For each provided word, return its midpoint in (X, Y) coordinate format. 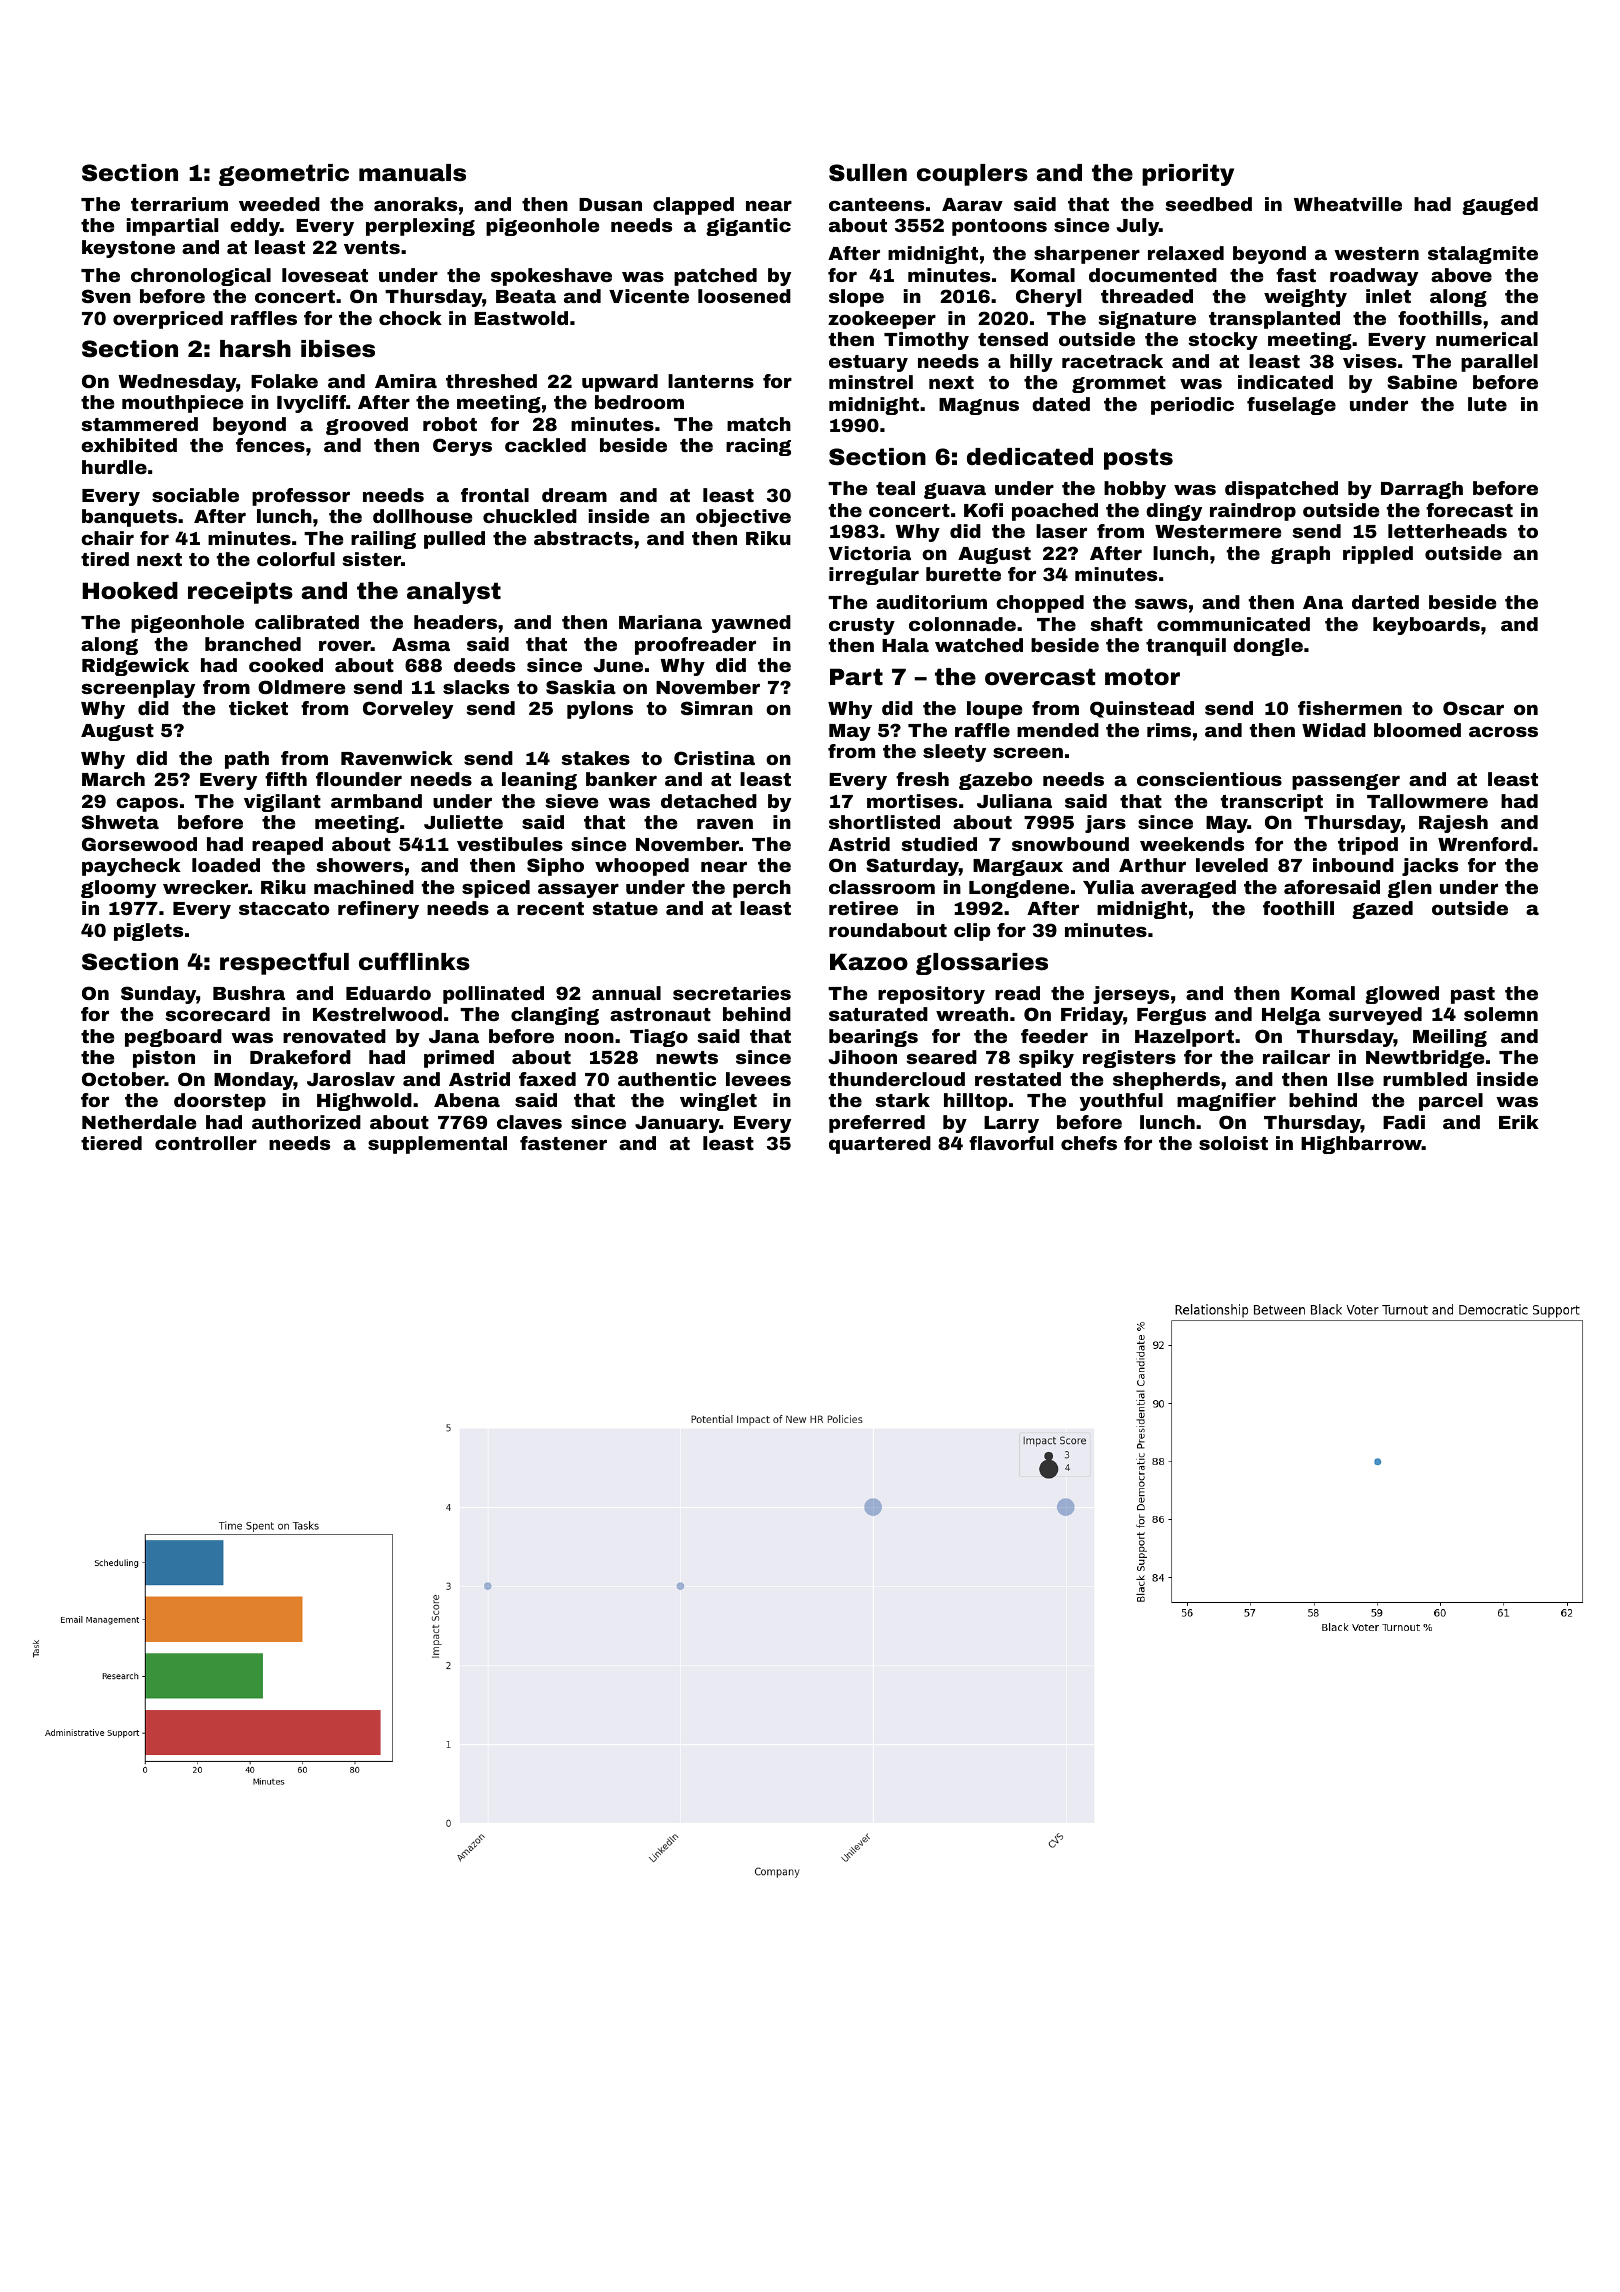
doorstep (220, 1102)
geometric (284, 175)
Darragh (1422, 490)
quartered (880, 1145)
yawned (751, 624)
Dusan (610, 204)
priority (1188, 175)
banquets (129, 518)
